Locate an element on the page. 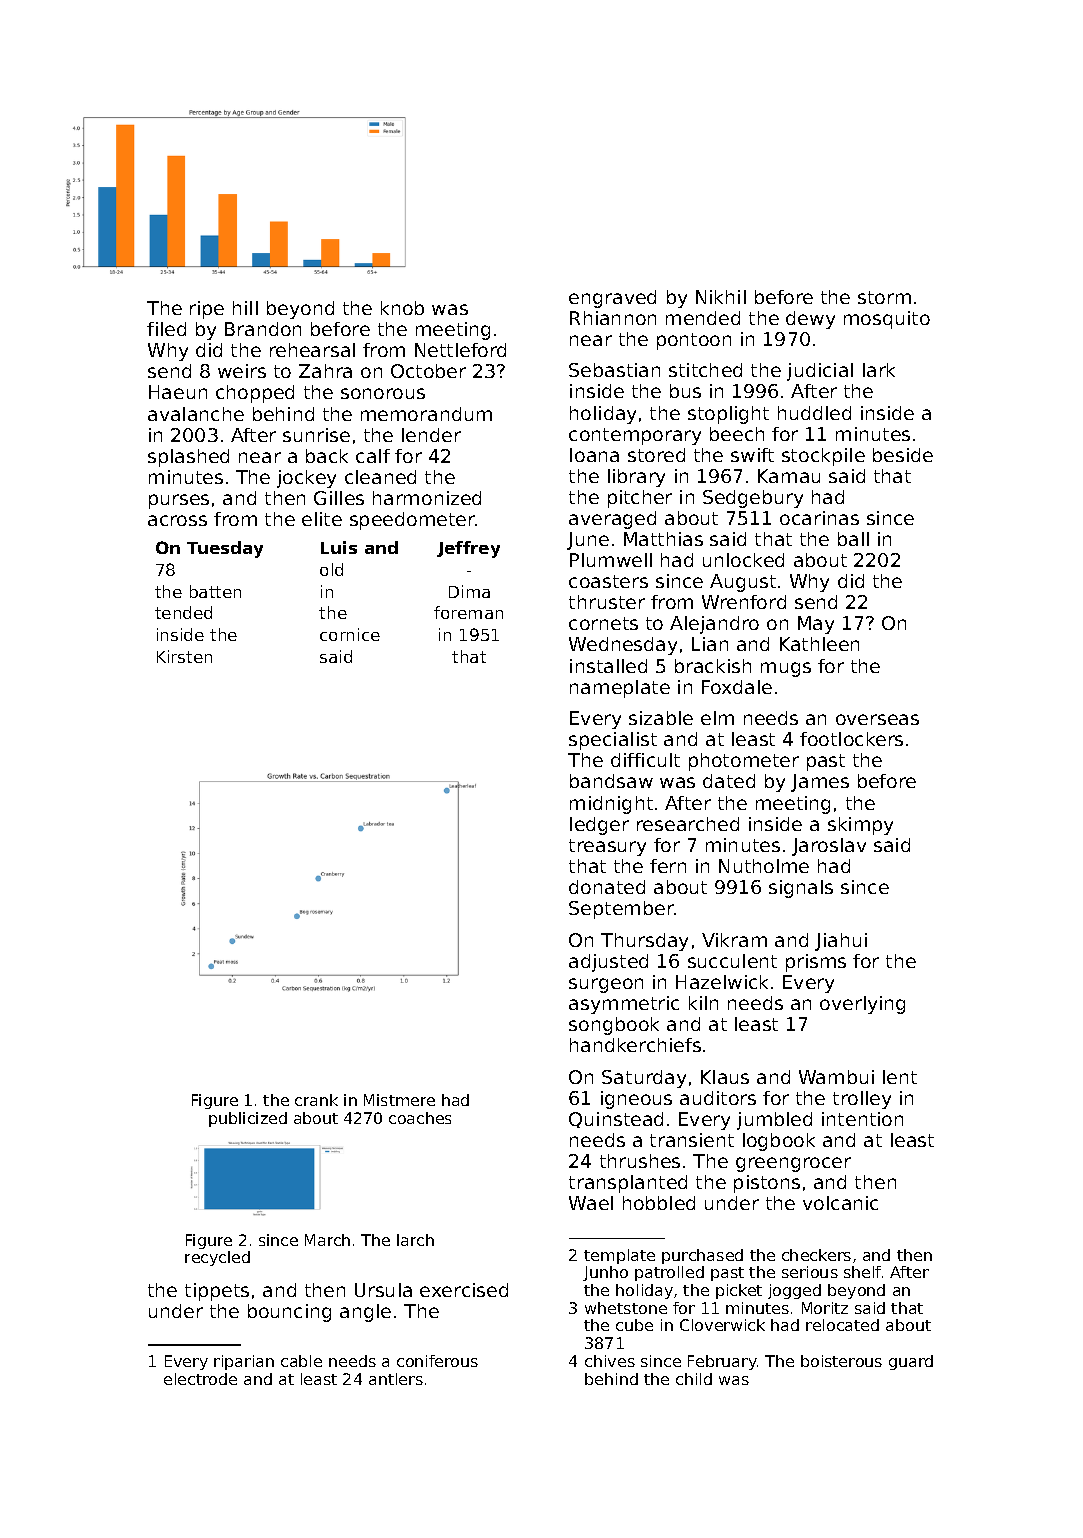 The width and height of the document is (1083, 1538). filed is located at coordinates (166, 329).
